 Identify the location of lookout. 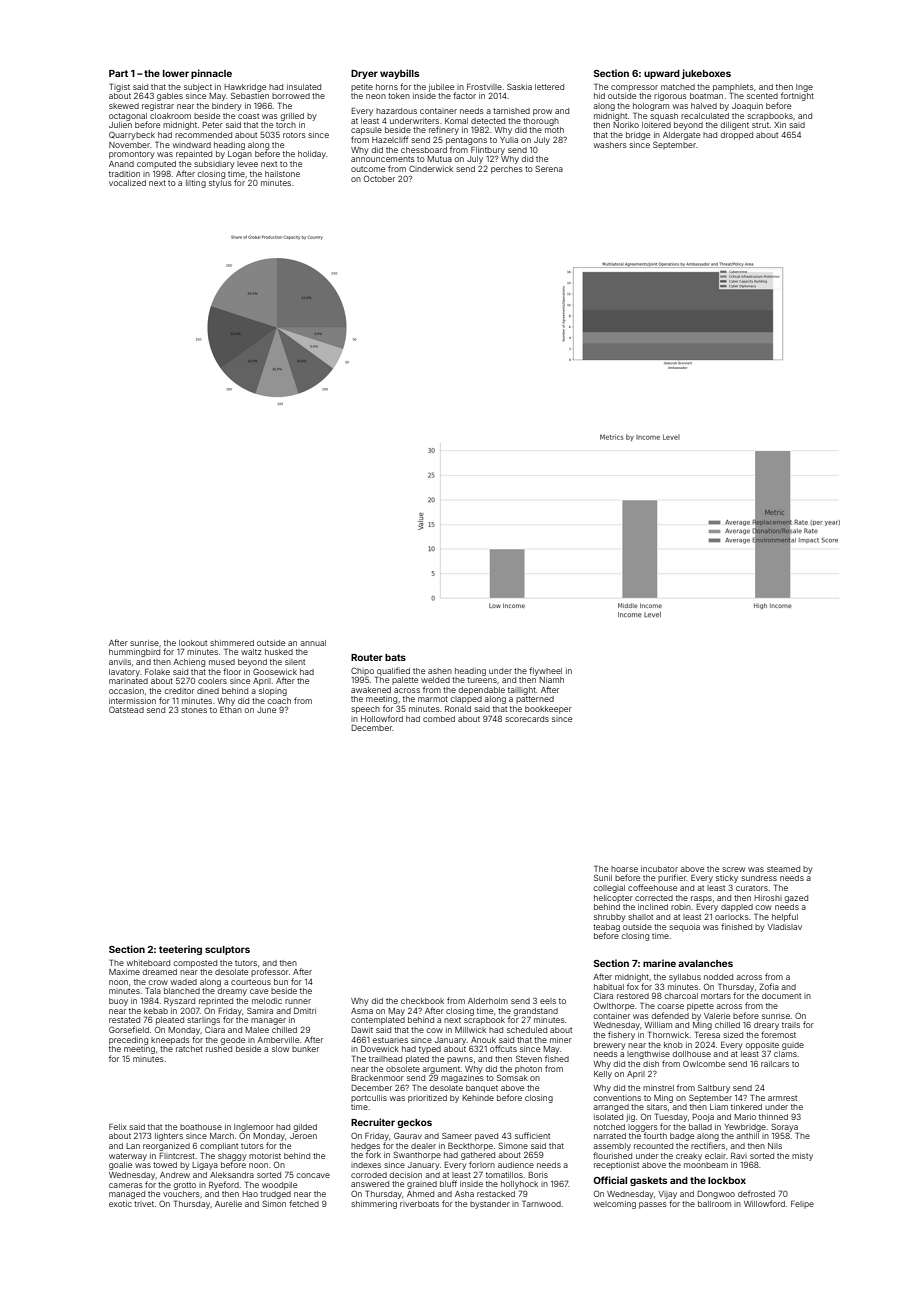
(193, 643).
